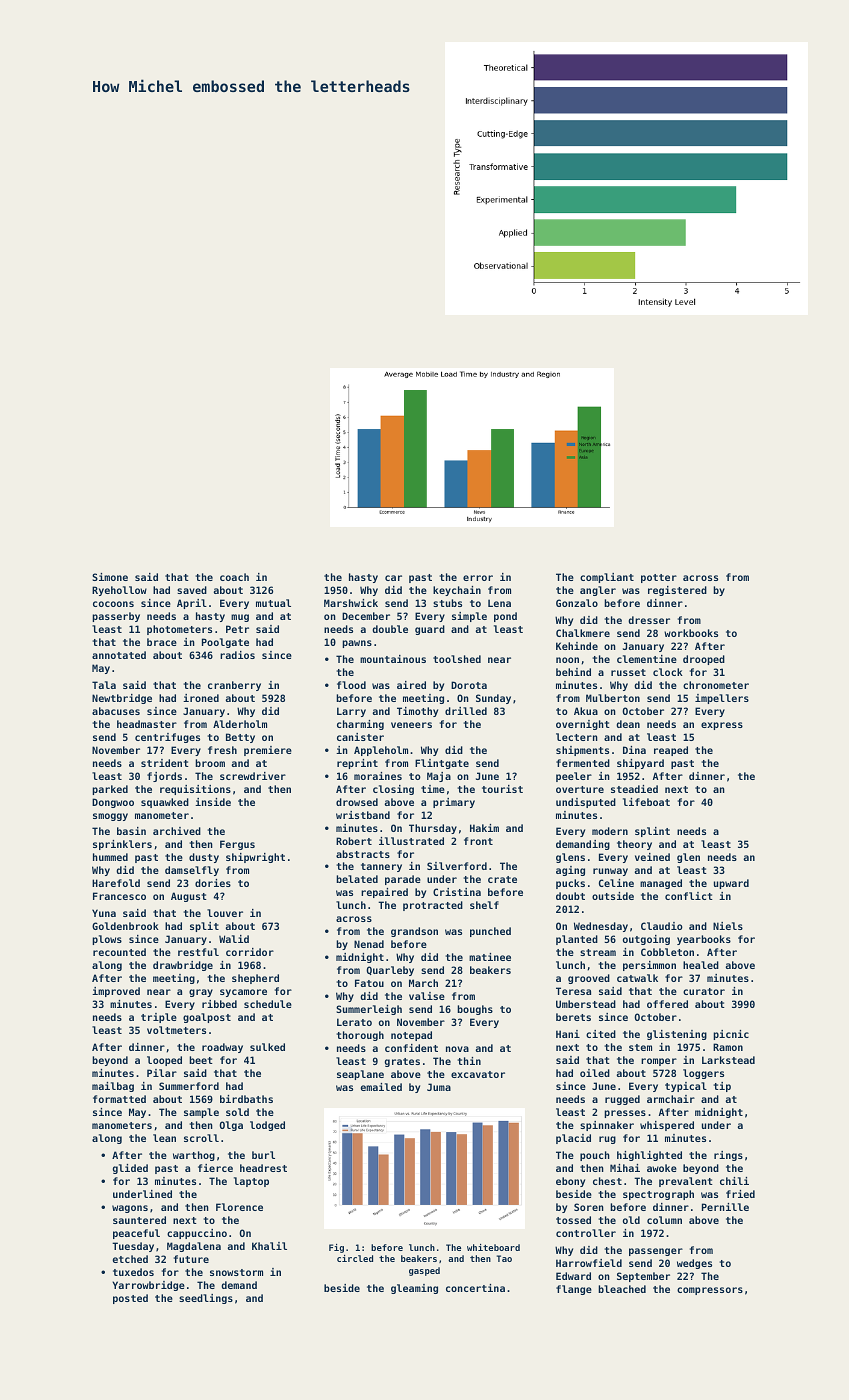 The height and width of the image is (1400, 849). I want to click on double, so click(390, 629).
